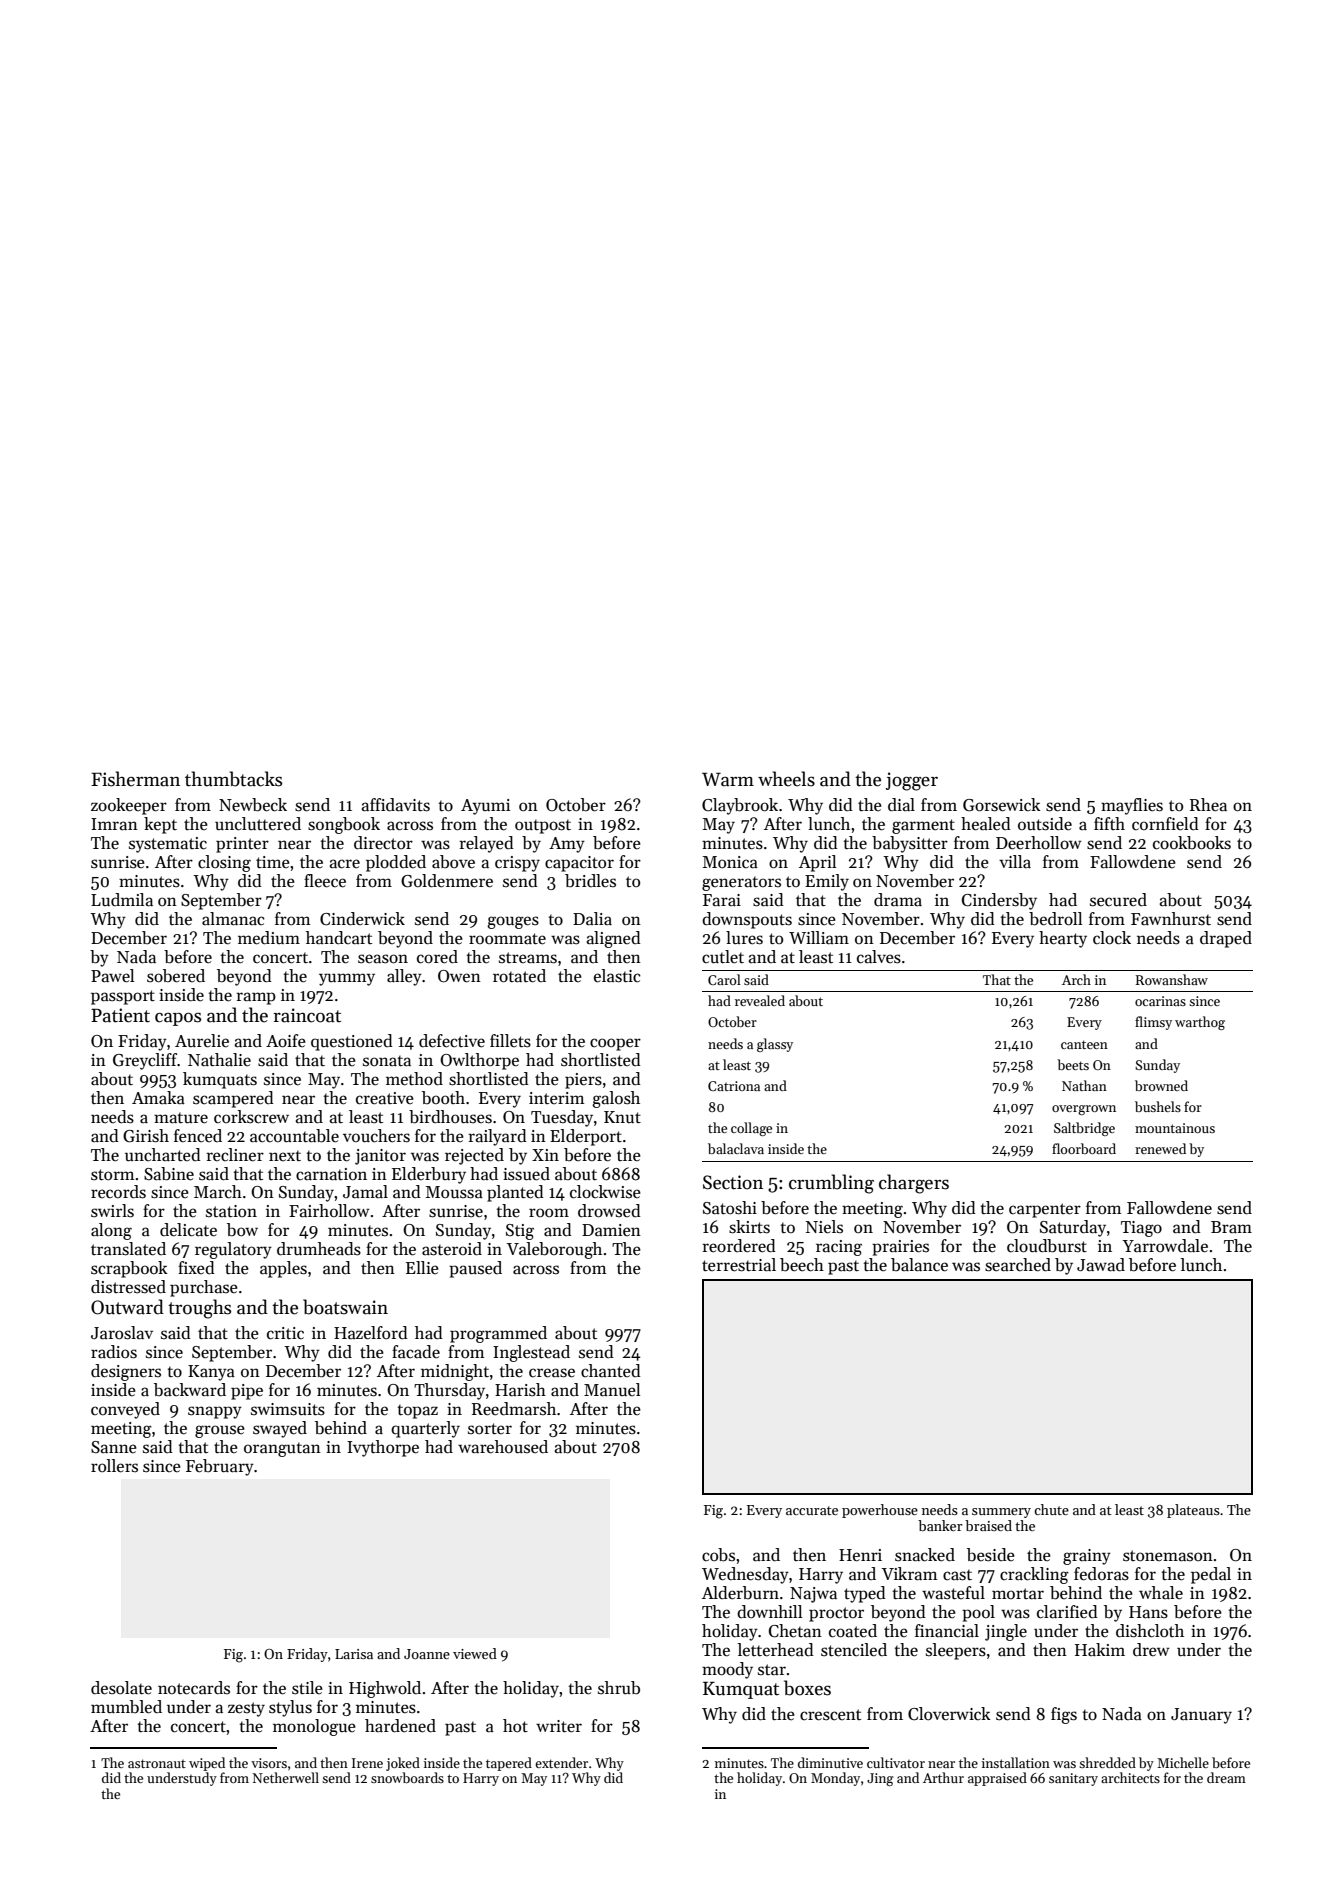  I want to click on powerhouse, so click(880, 1511).
